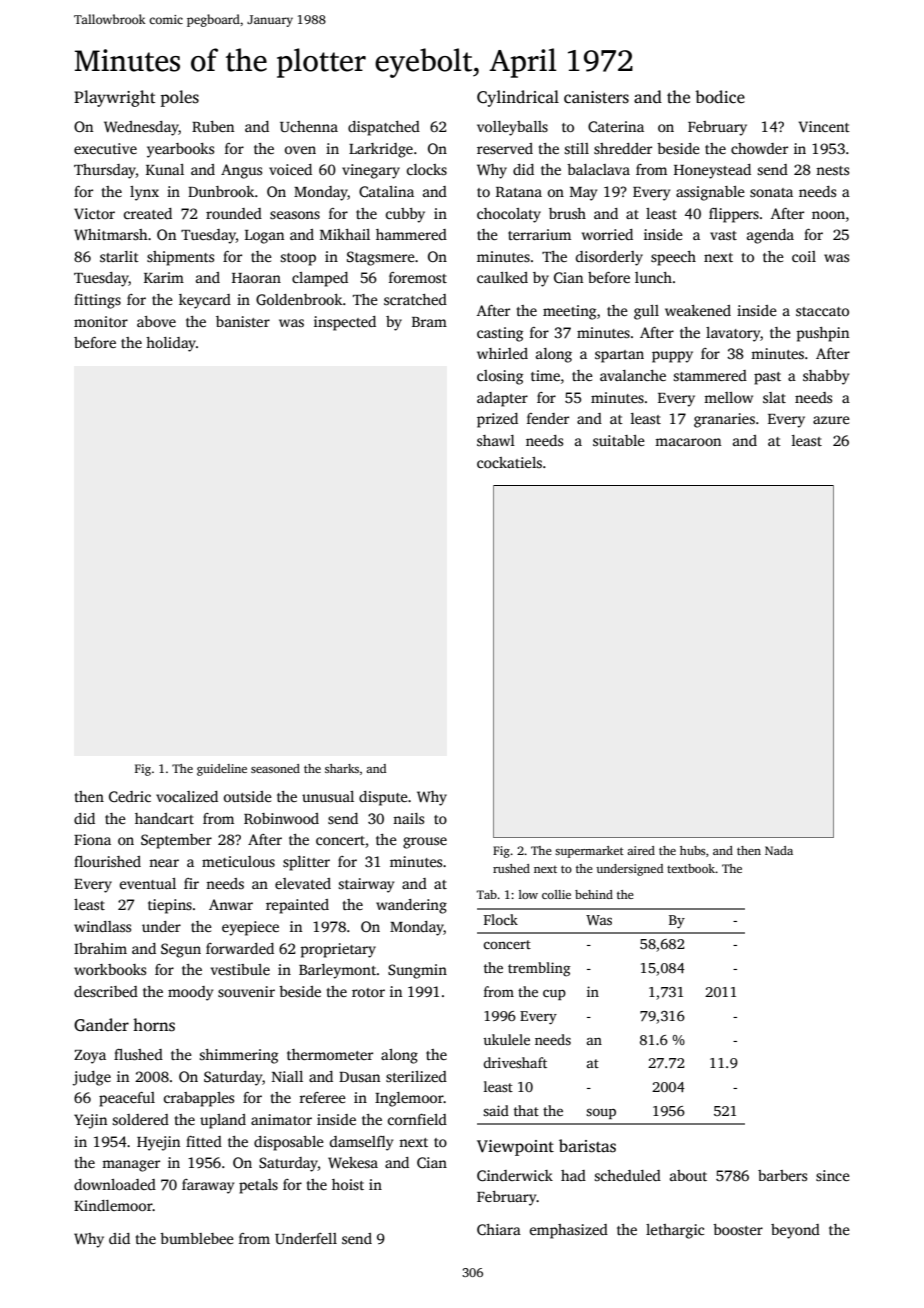 This document has height=1308, width=924. What do you see at coordinates (795, 1231) in the document?
I see `beyond` at bounding box center [795, 1231].
